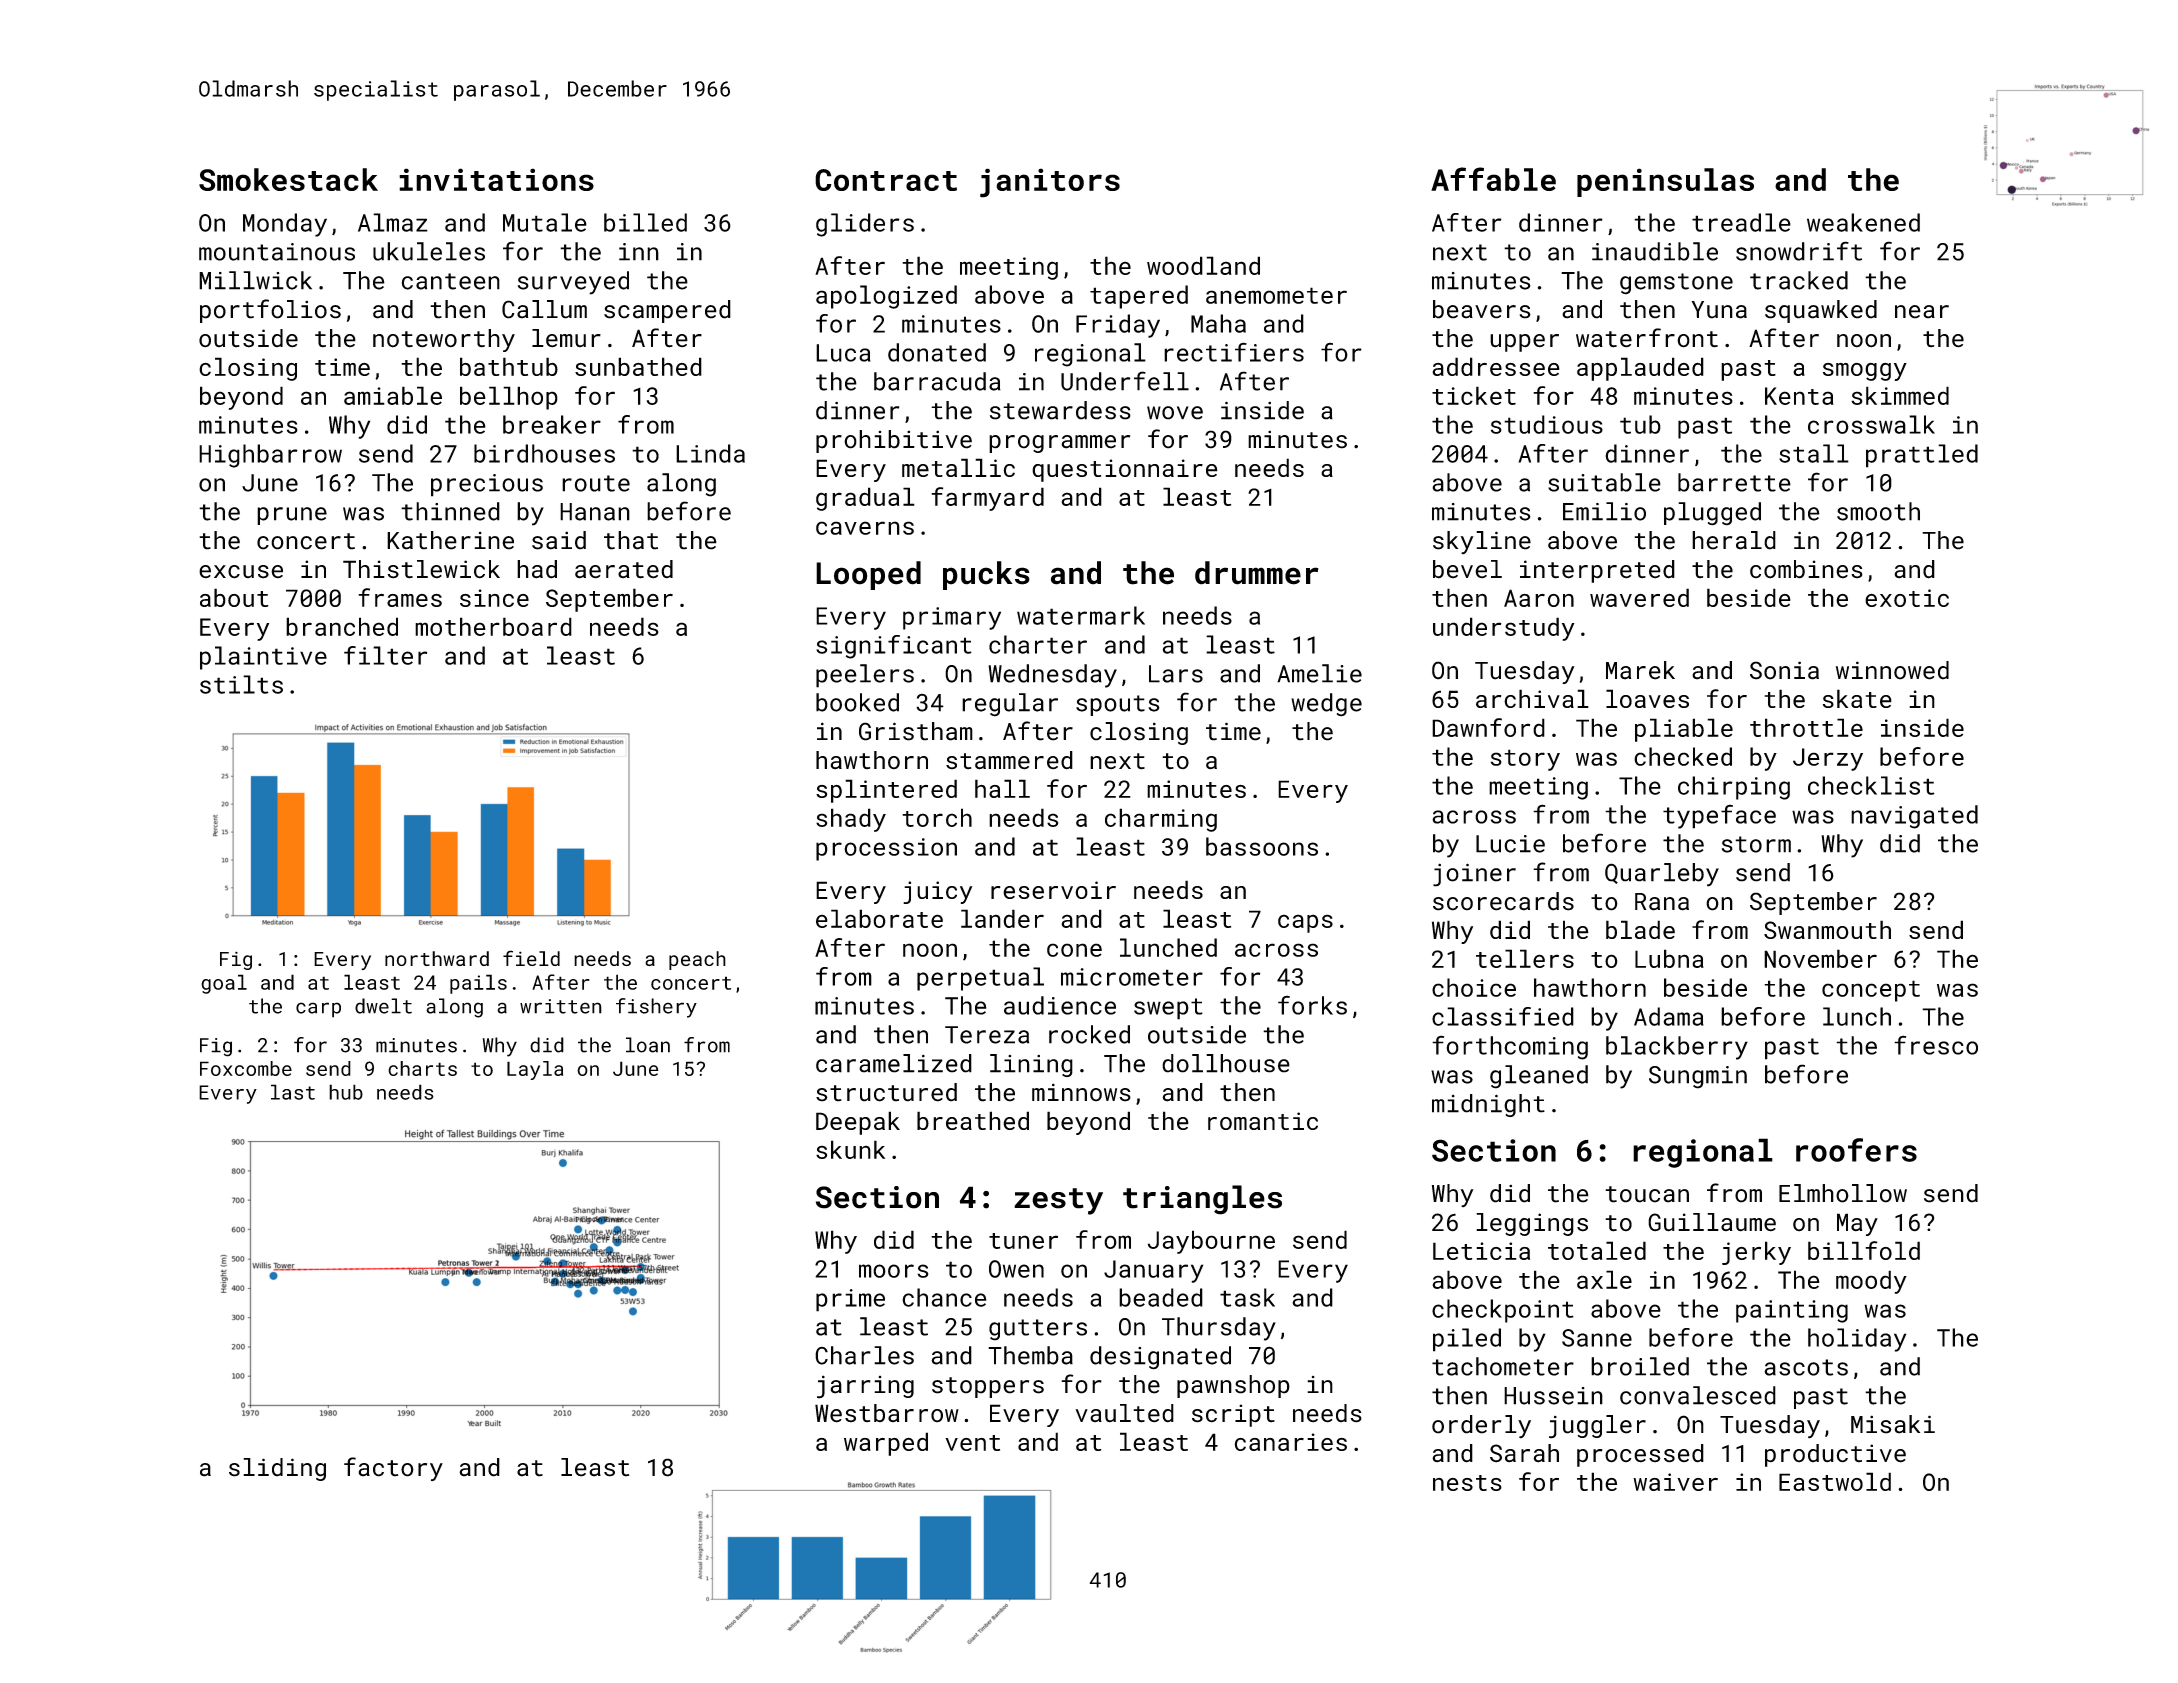 The width and height of the document is (2178, 1683). What do you see at coordinates (224, 984) in the document?
I see `goal` at bounding box center [224, 984].
